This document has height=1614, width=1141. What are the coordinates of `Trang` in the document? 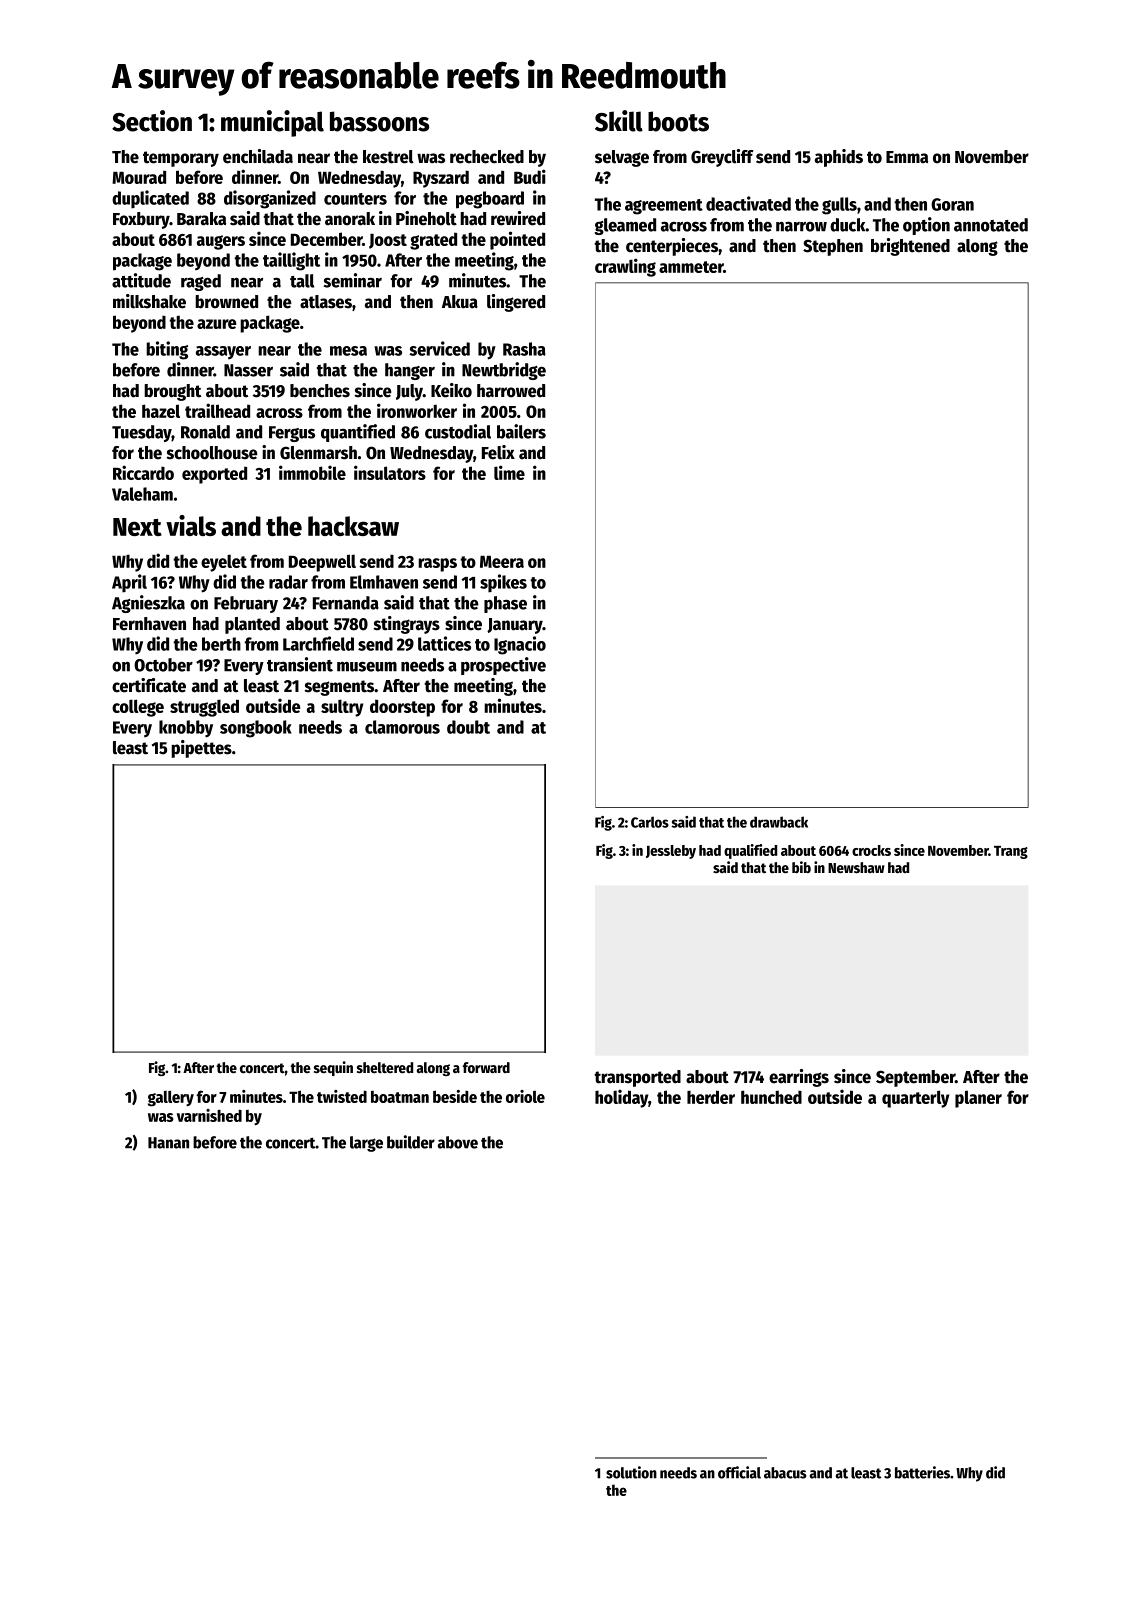 It's located at (1011, 852).
